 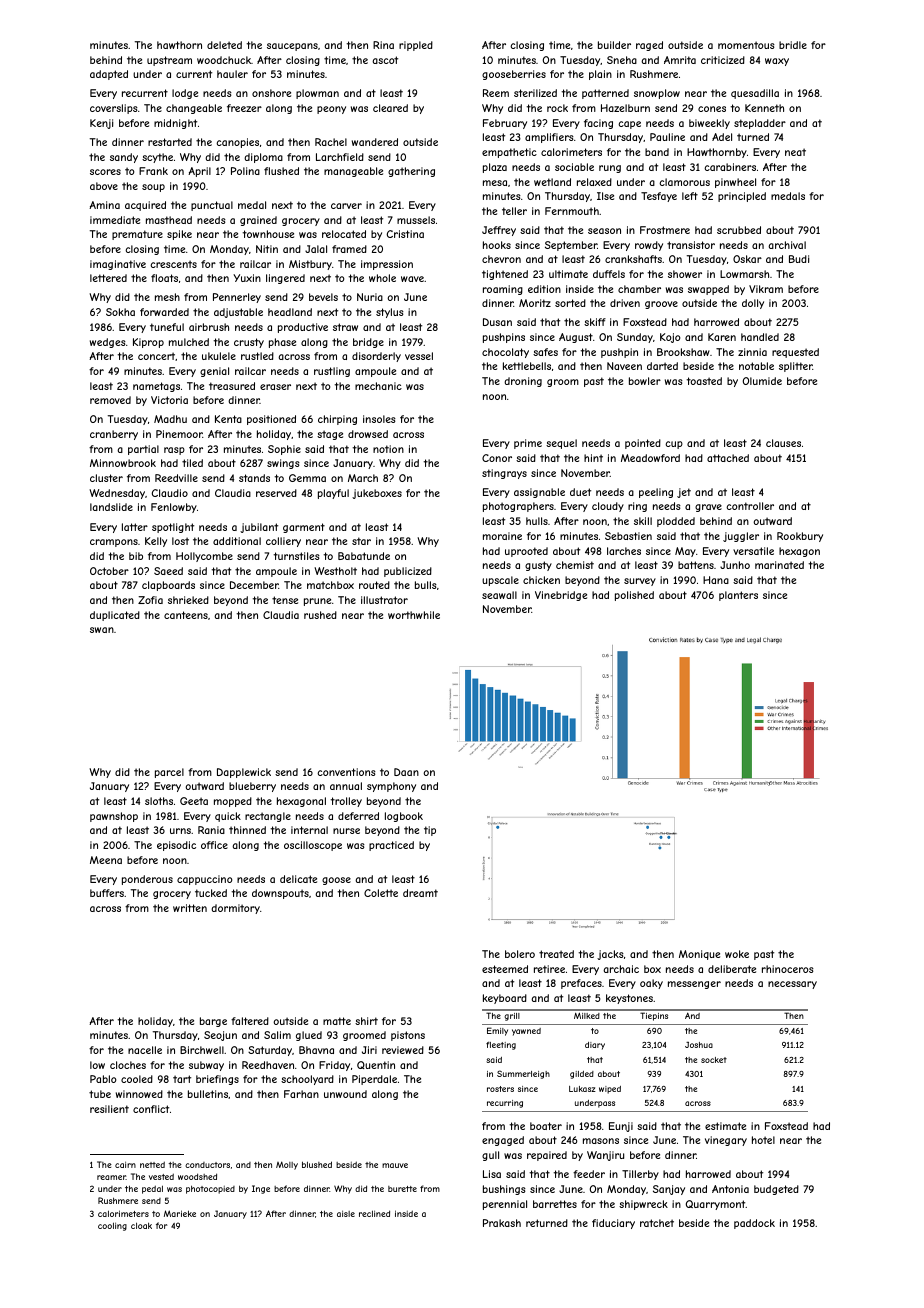 What do you see at coordinates (114, 817) in the page?
I see `pawnshop` at bounding box center [114, 817].
